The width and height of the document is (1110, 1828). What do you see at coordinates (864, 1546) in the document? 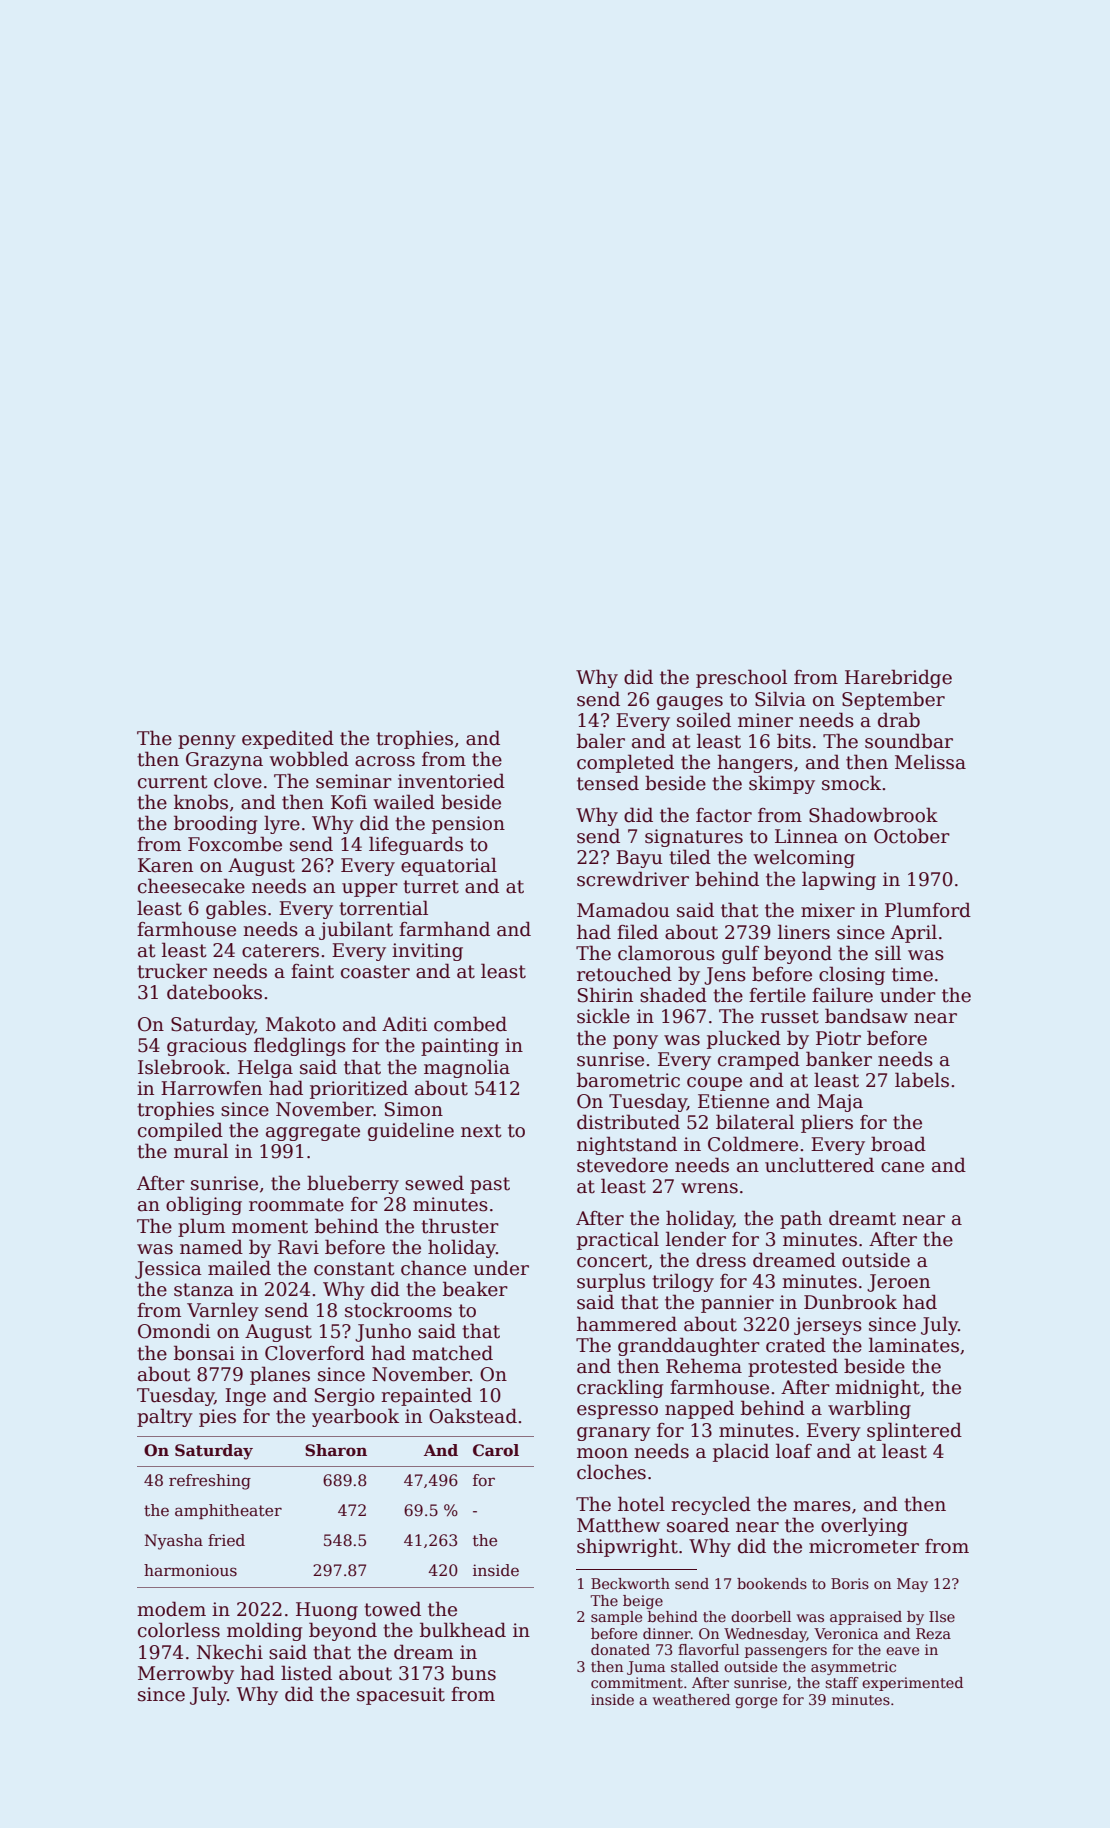
I see `micrometer` at bounding box center [864, 1546].
